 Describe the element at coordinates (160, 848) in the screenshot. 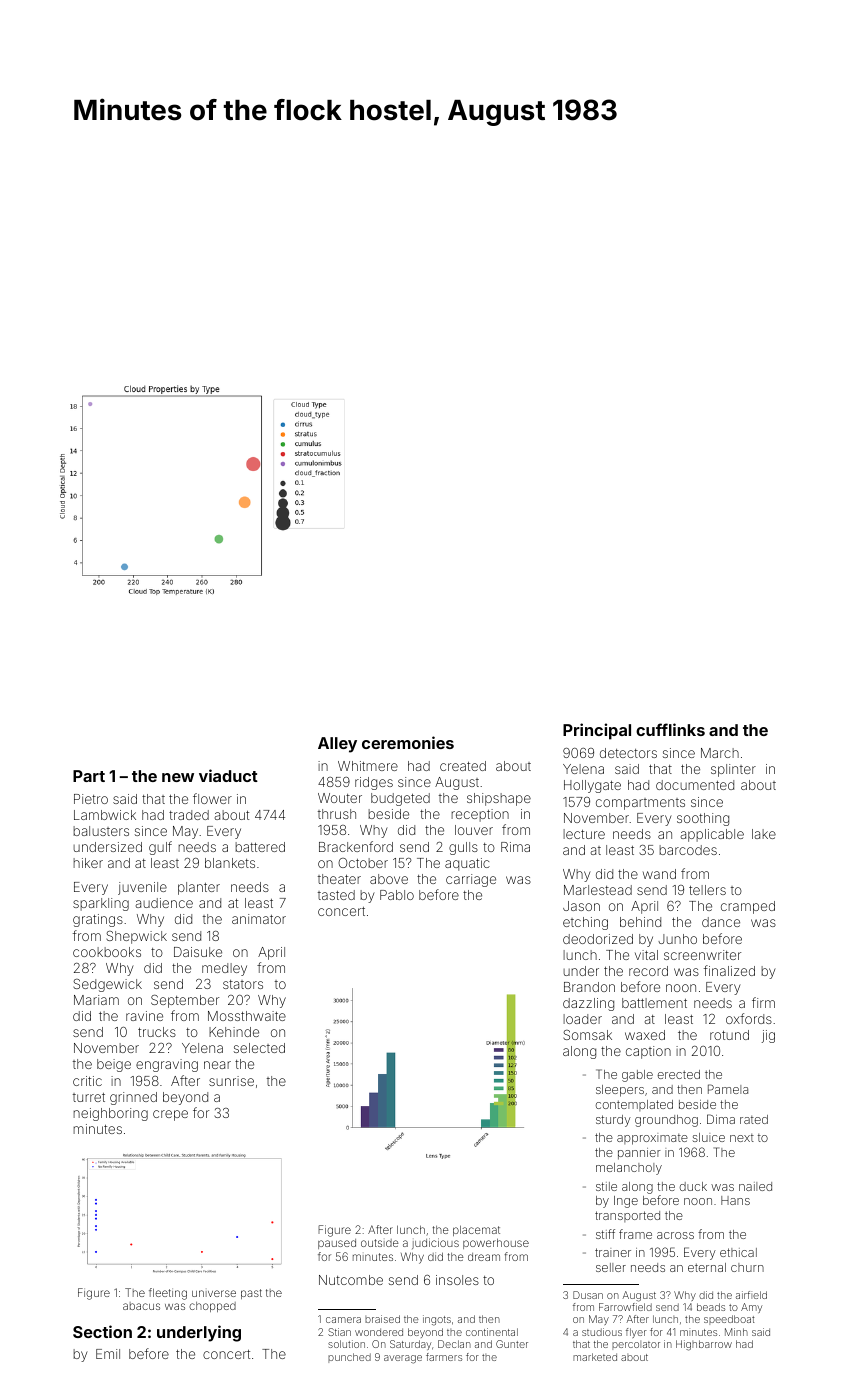

I see `gulf` at that location.
